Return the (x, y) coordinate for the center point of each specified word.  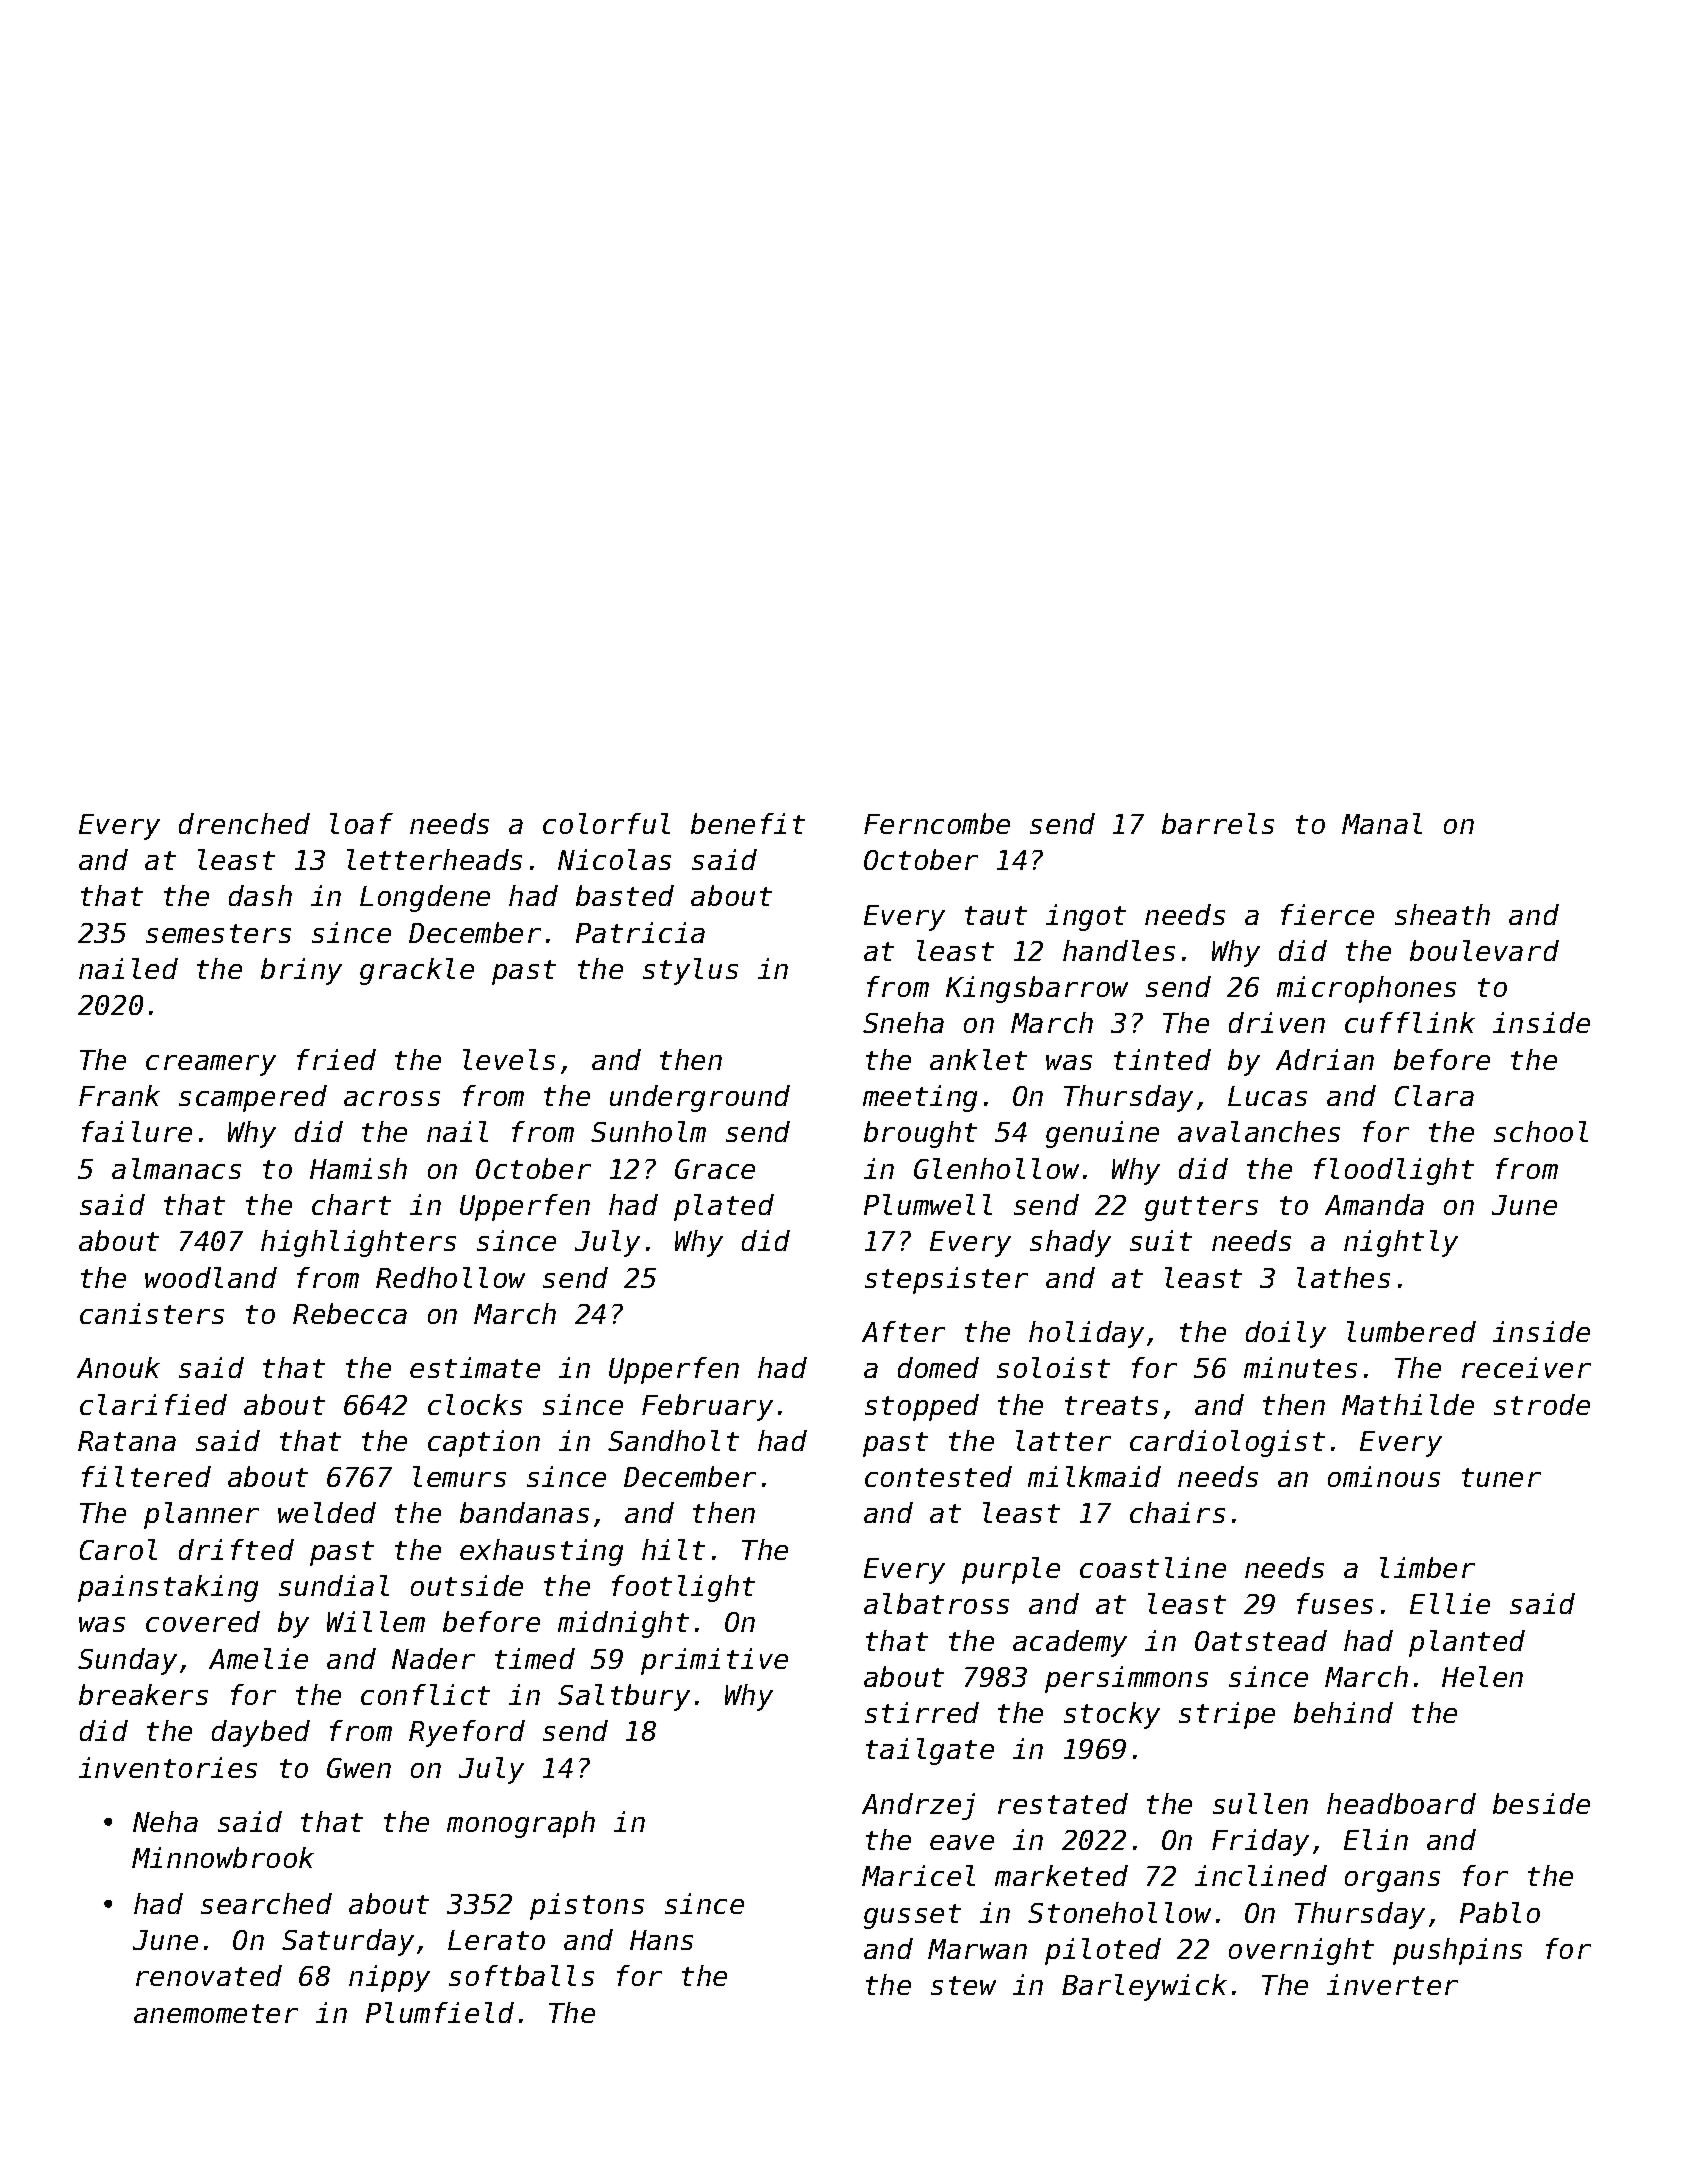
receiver (1526, 1367)
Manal (1382, 823)
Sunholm (648, 1131)
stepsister (946, 1280)
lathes (1343, 1277)
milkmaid (1094, 1476)
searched (266, 1903)
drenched (244, 823)
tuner (1501, 1477)
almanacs (176, 1168)
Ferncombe (937, 823)
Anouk (118, 1367)
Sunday (127, 1661)
